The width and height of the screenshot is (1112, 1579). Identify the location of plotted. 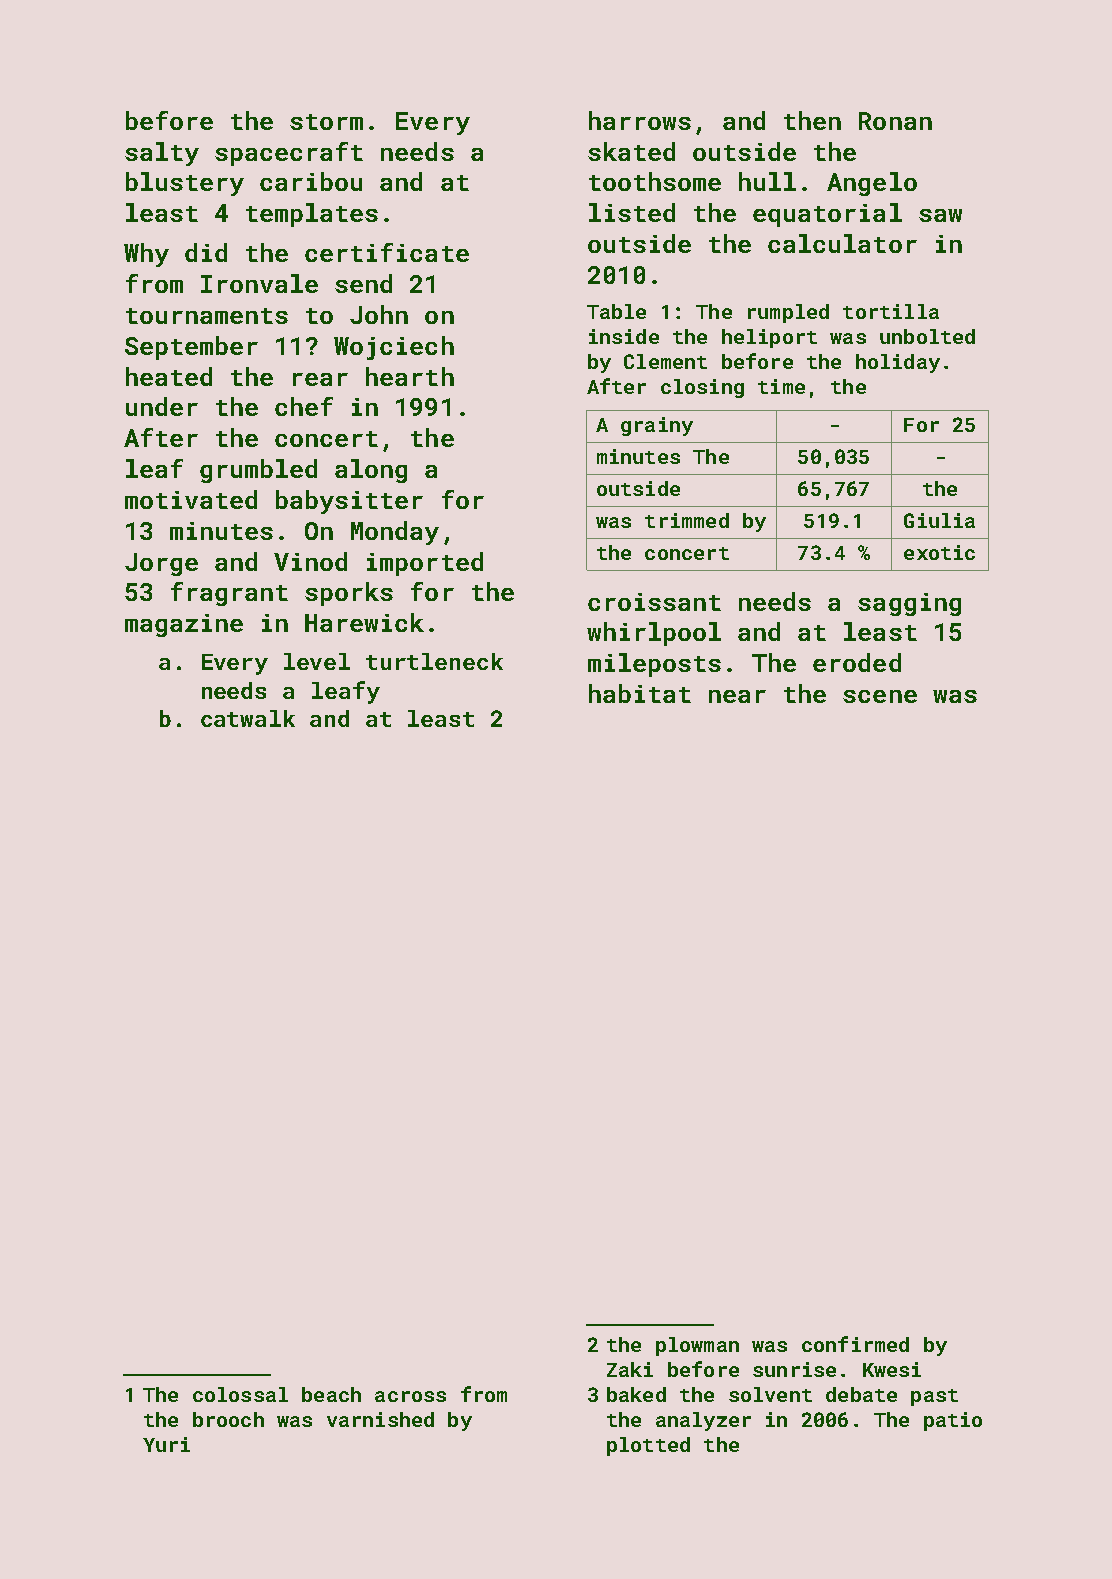
(648, 1446).
